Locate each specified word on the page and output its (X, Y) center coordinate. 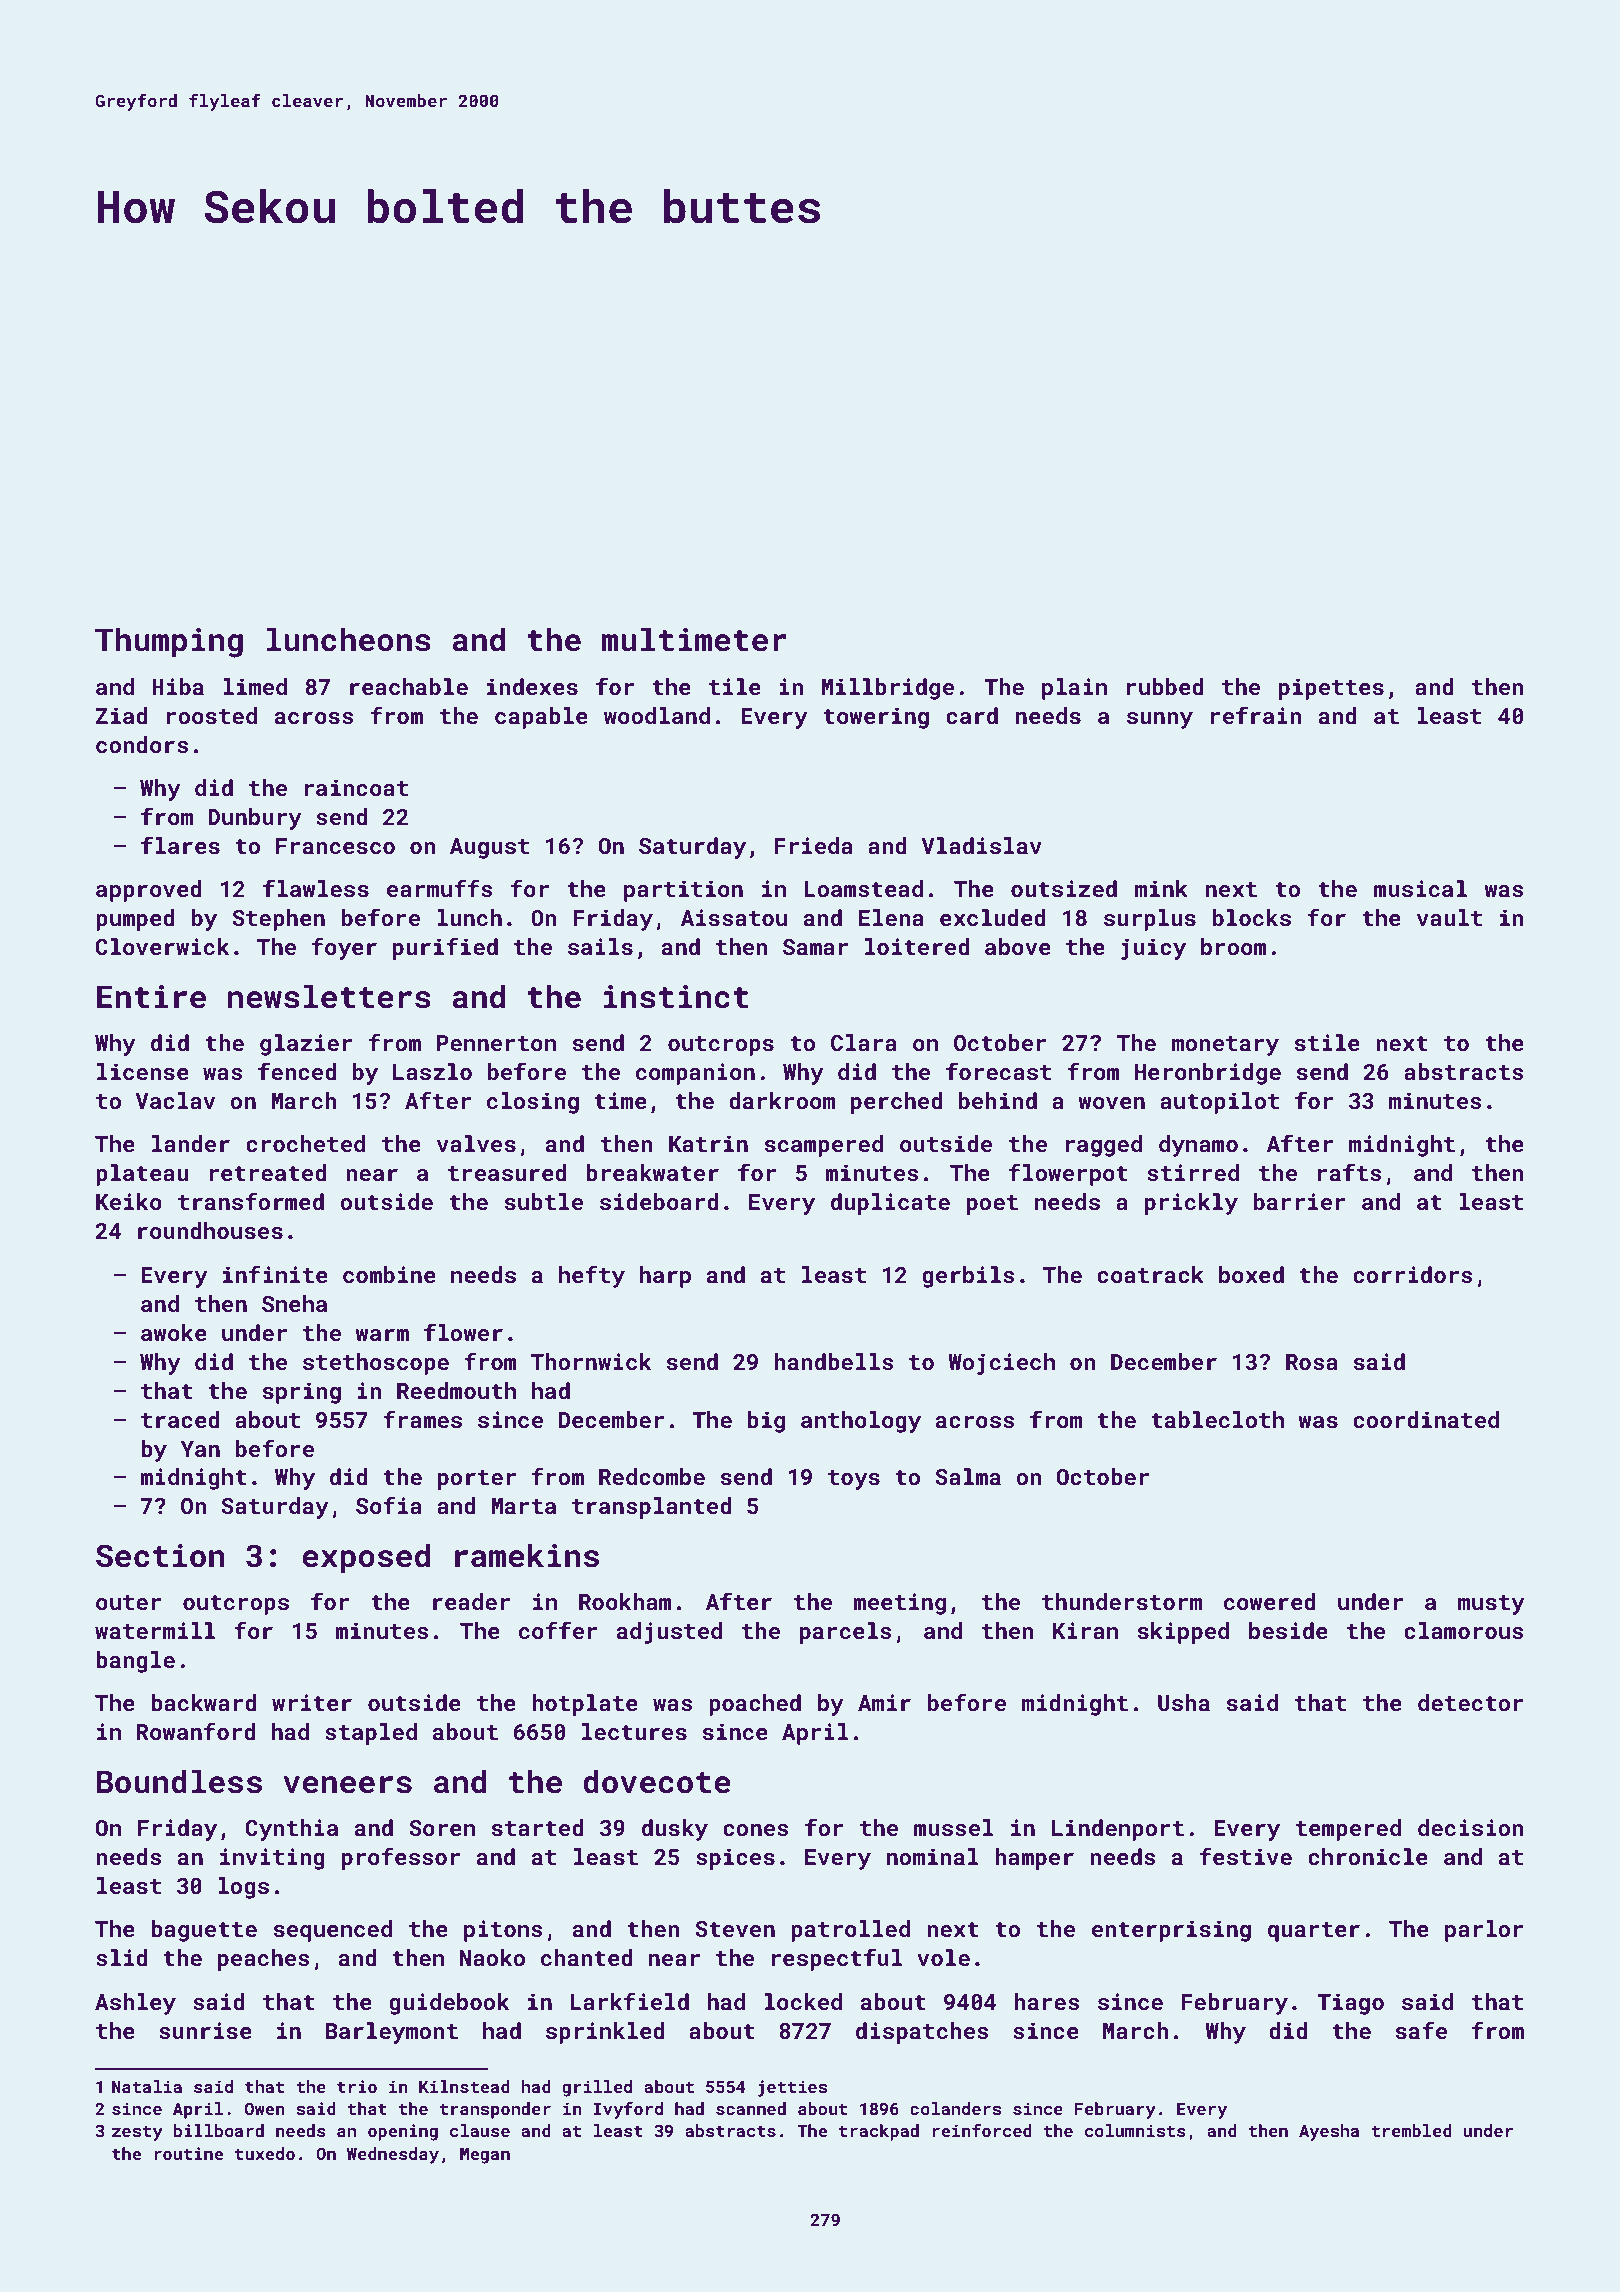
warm (382, 1335)
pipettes (1331, 689)
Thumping (169, 642)
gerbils (968, 1277)
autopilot (1219, 1103)
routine (188, 2153)
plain (1074, 689)
